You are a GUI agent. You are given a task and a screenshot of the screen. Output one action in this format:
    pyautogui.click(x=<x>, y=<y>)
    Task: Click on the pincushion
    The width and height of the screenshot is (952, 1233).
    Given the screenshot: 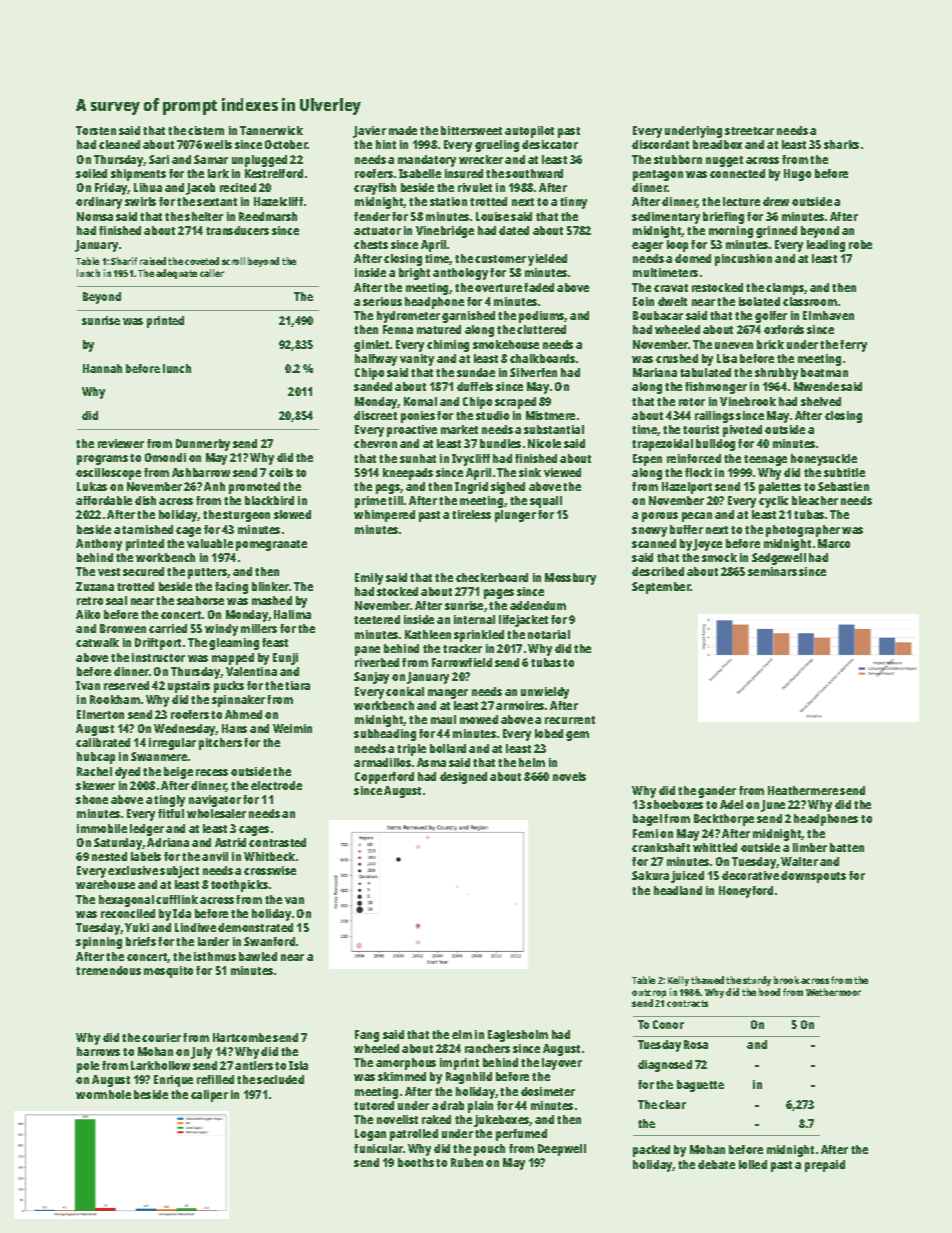 What is the action you would take?
    pyautogui.click(x=743, y=260)
